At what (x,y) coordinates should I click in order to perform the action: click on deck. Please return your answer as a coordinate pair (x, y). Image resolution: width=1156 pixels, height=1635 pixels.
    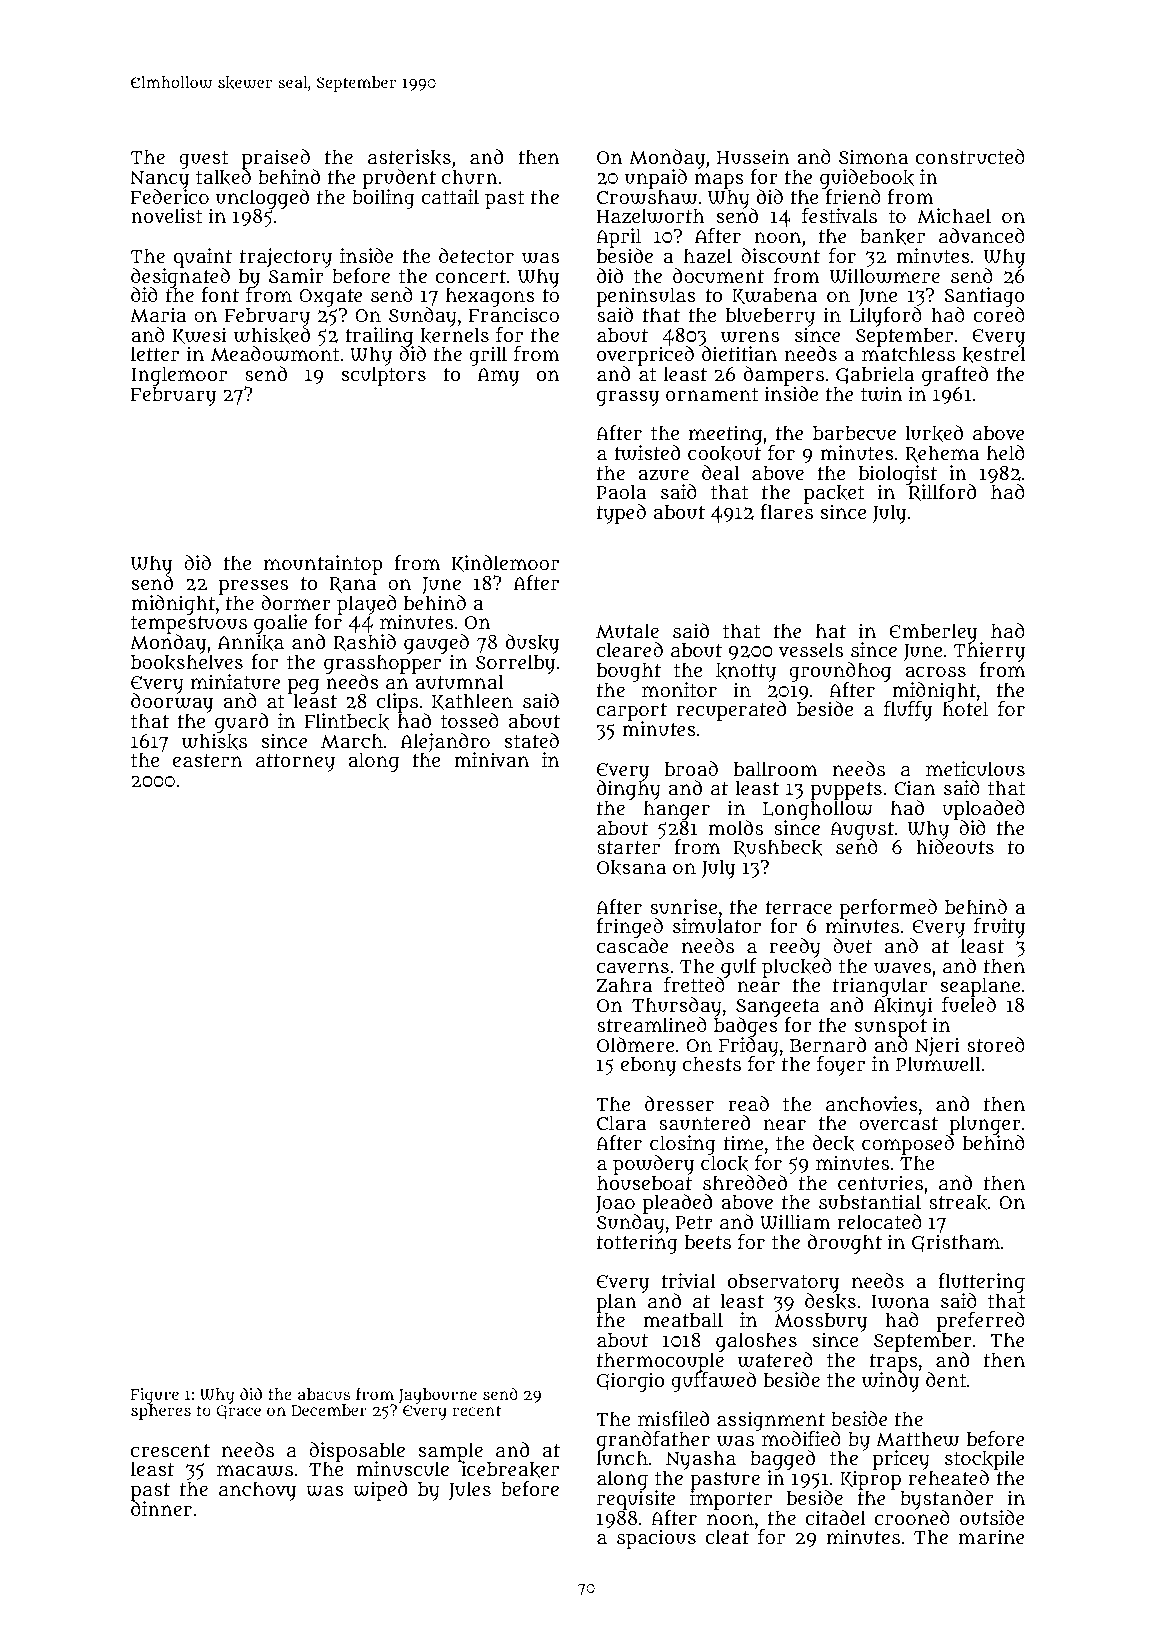
    Looking at the image, I should click on (834, 1143).
